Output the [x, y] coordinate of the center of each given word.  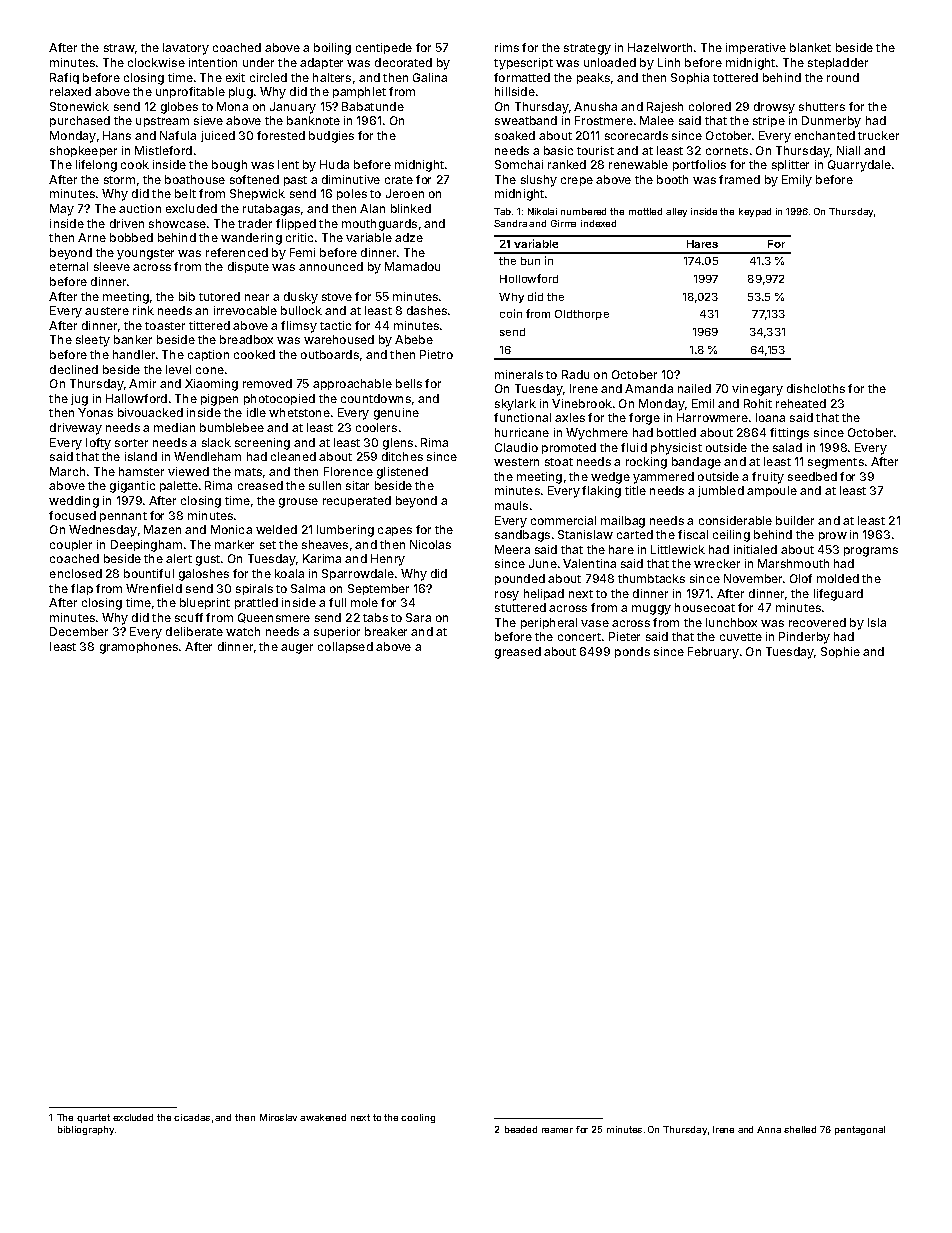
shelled [800, 1129]
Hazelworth [660, 47]
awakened [323, 1117]
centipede [384, 48]
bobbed [131, 237]
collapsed [345, 647]
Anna [769, 1129]
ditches [402, 456]
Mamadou [412, 266]
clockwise [156, 62]
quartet [93, 1118]
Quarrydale [859, 166]
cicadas [192, 1117]
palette [179, 486]
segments [836, 463]
